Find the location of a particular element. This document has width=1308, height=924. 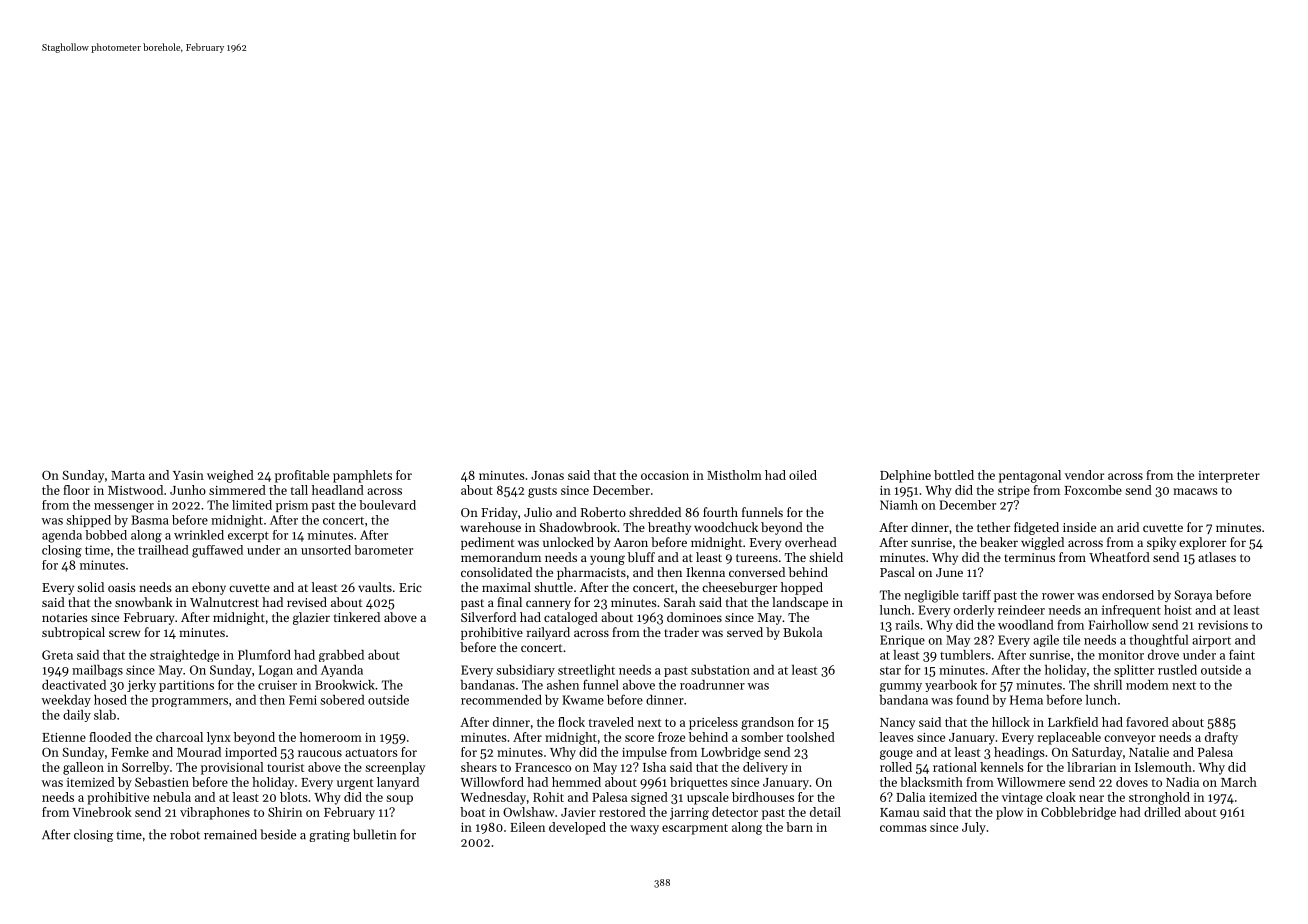

Niamh is located at coordinates (899, 505).
